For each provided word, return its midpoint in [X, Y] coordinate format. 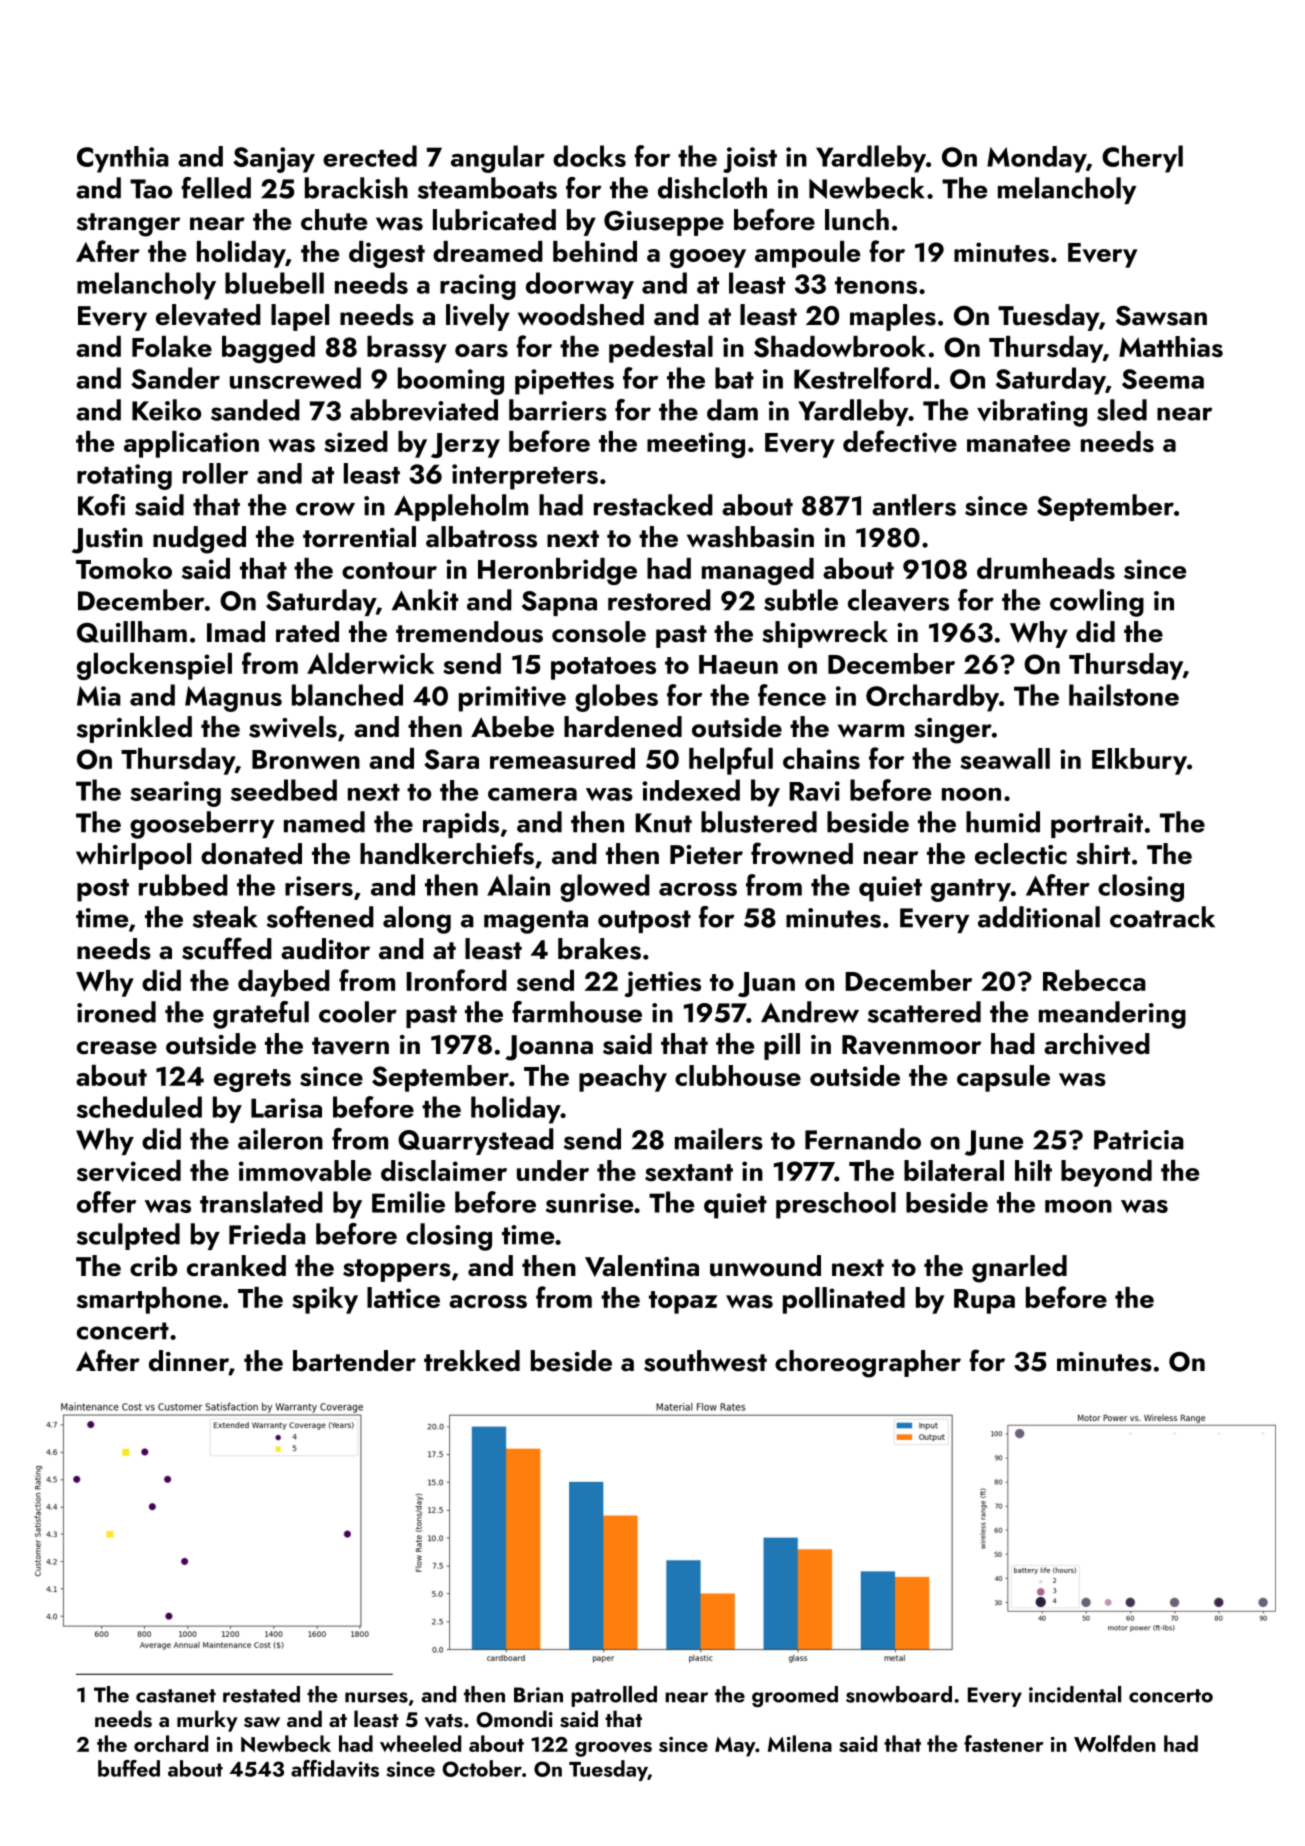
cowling [1097, 603]
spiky [325, 1300]
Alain [518, 885]
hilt [1033, 1170]
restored [659, 600]
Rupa [984, 1301]
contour [389, 570]
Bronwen [306, 759]
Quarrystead [476, 1141]
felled [216, 188]
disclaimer [444, 1170]
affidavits [335, 1768]
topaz [683, 1302]
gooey [708, 258]
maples [893, 317]
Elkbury [1139, 761]
